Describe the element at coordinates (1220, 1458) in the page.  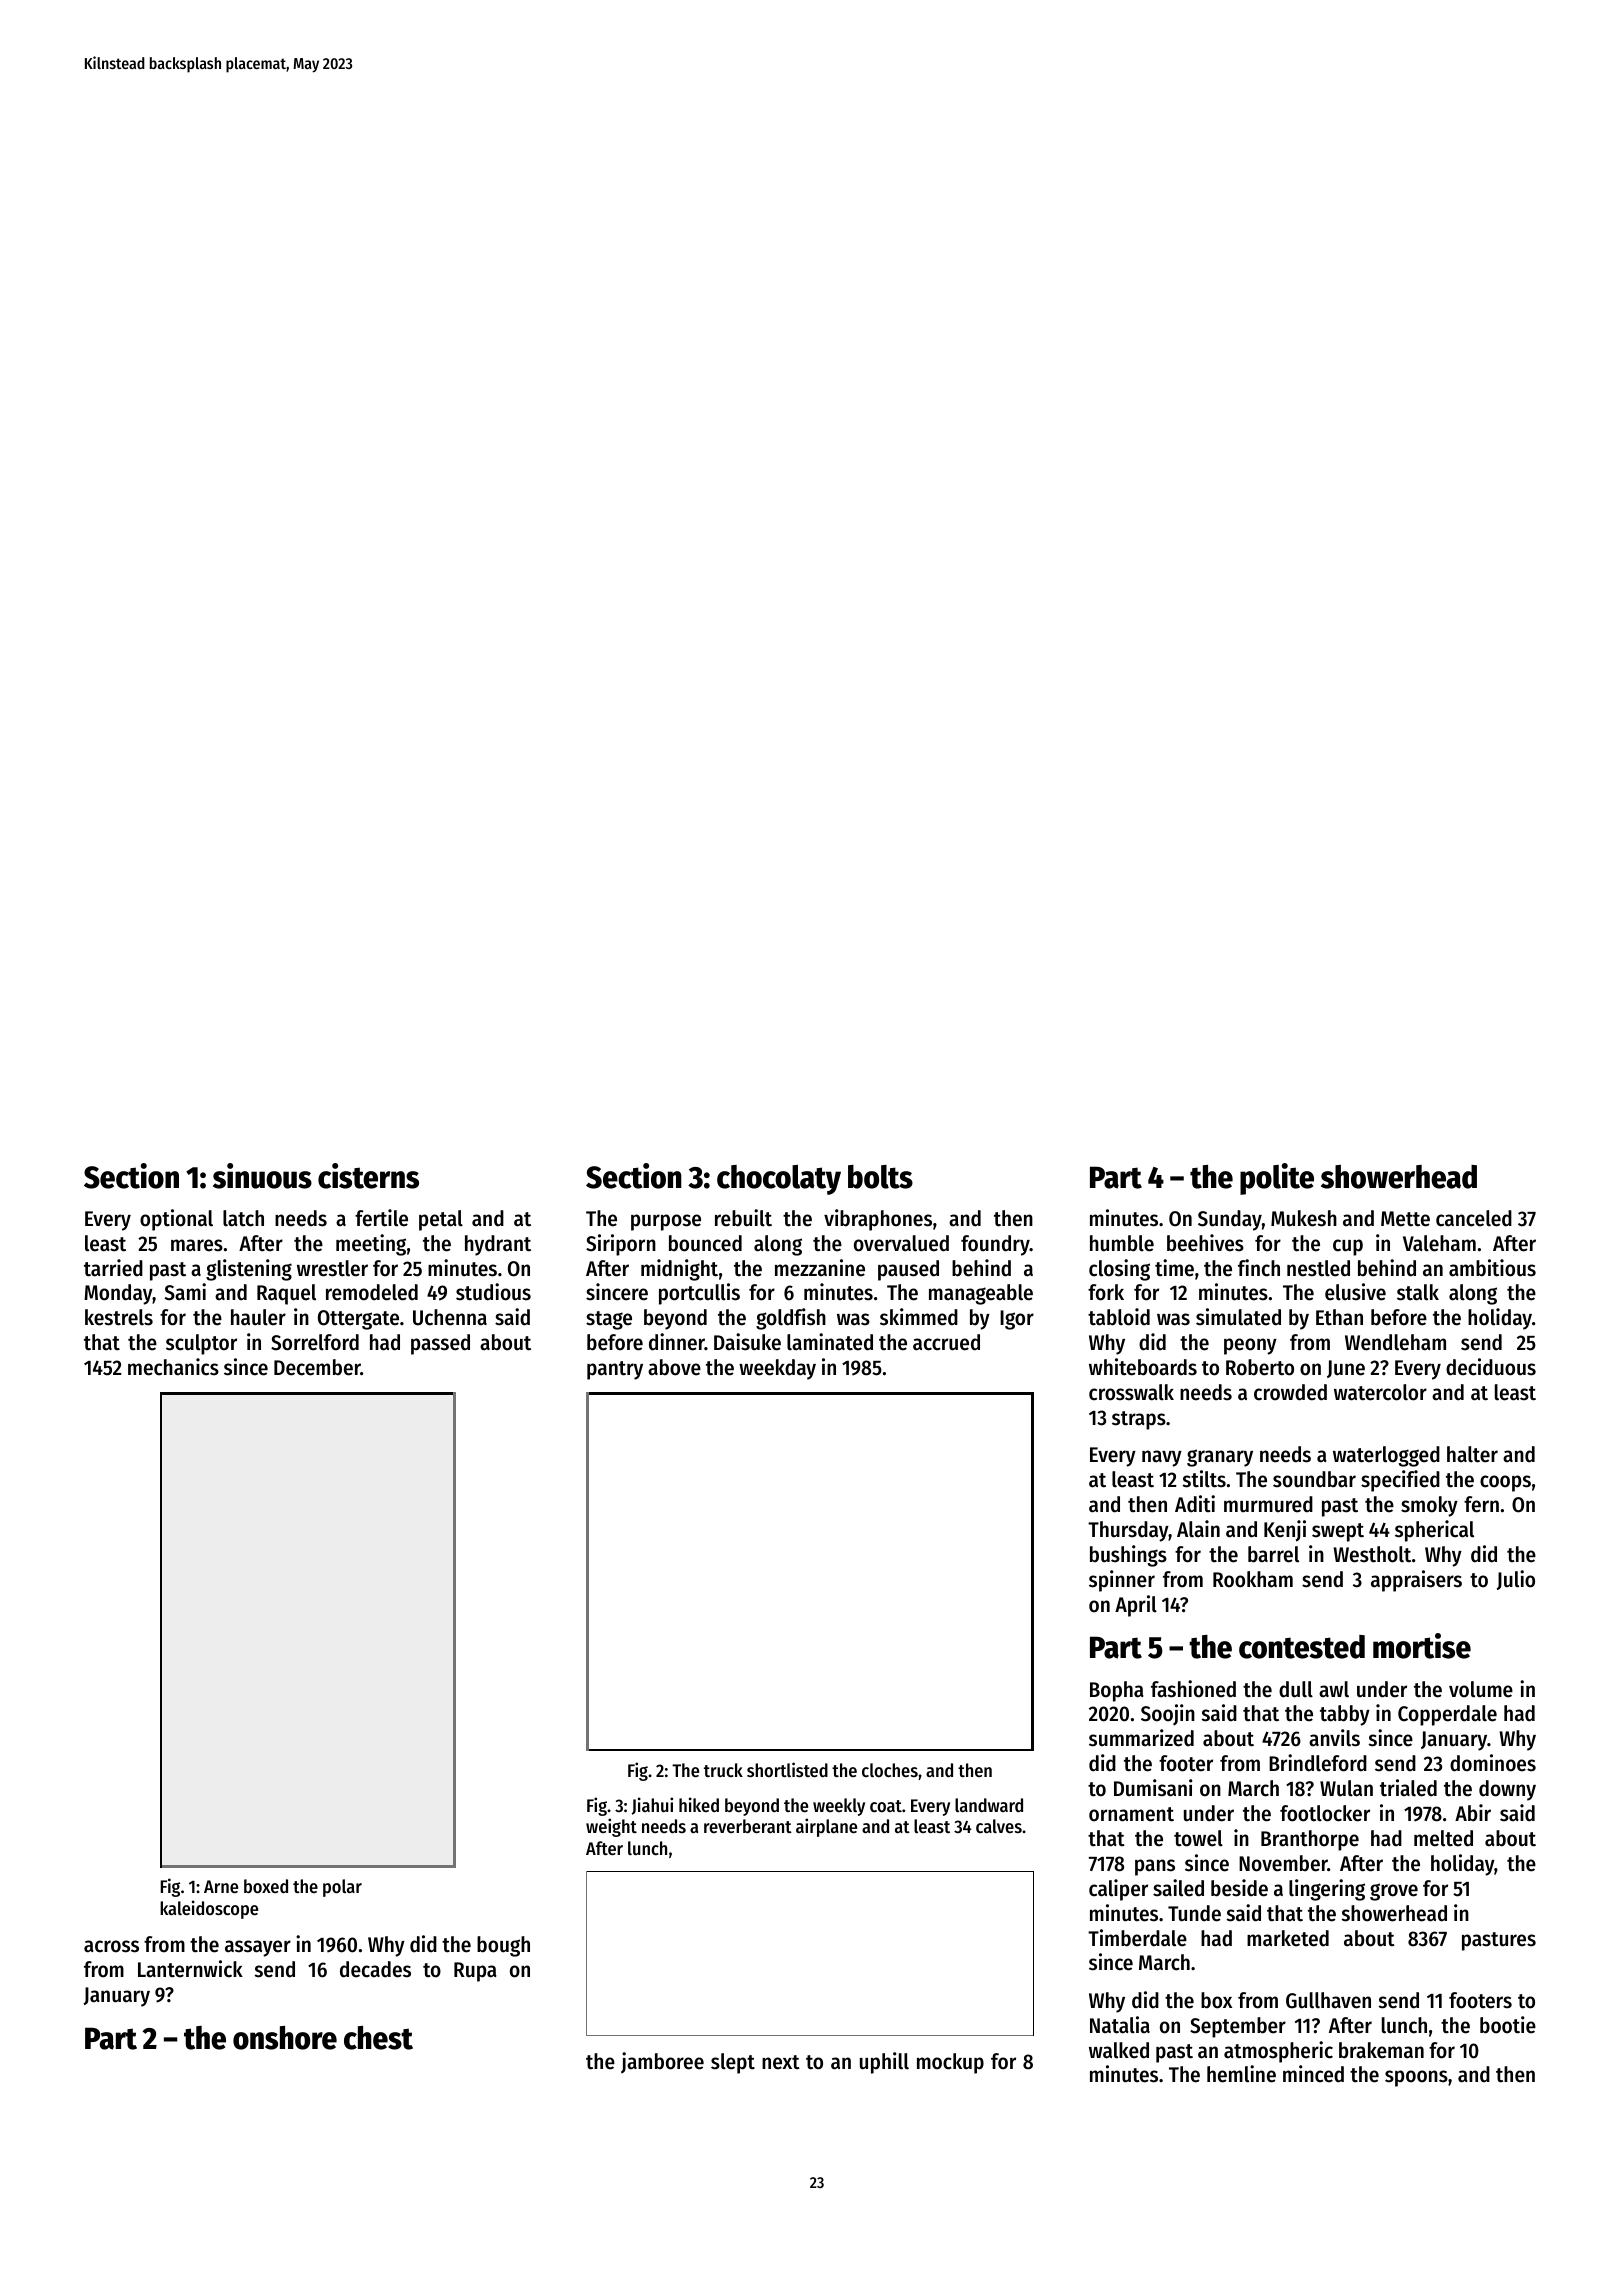
I see `granary` at that location.
